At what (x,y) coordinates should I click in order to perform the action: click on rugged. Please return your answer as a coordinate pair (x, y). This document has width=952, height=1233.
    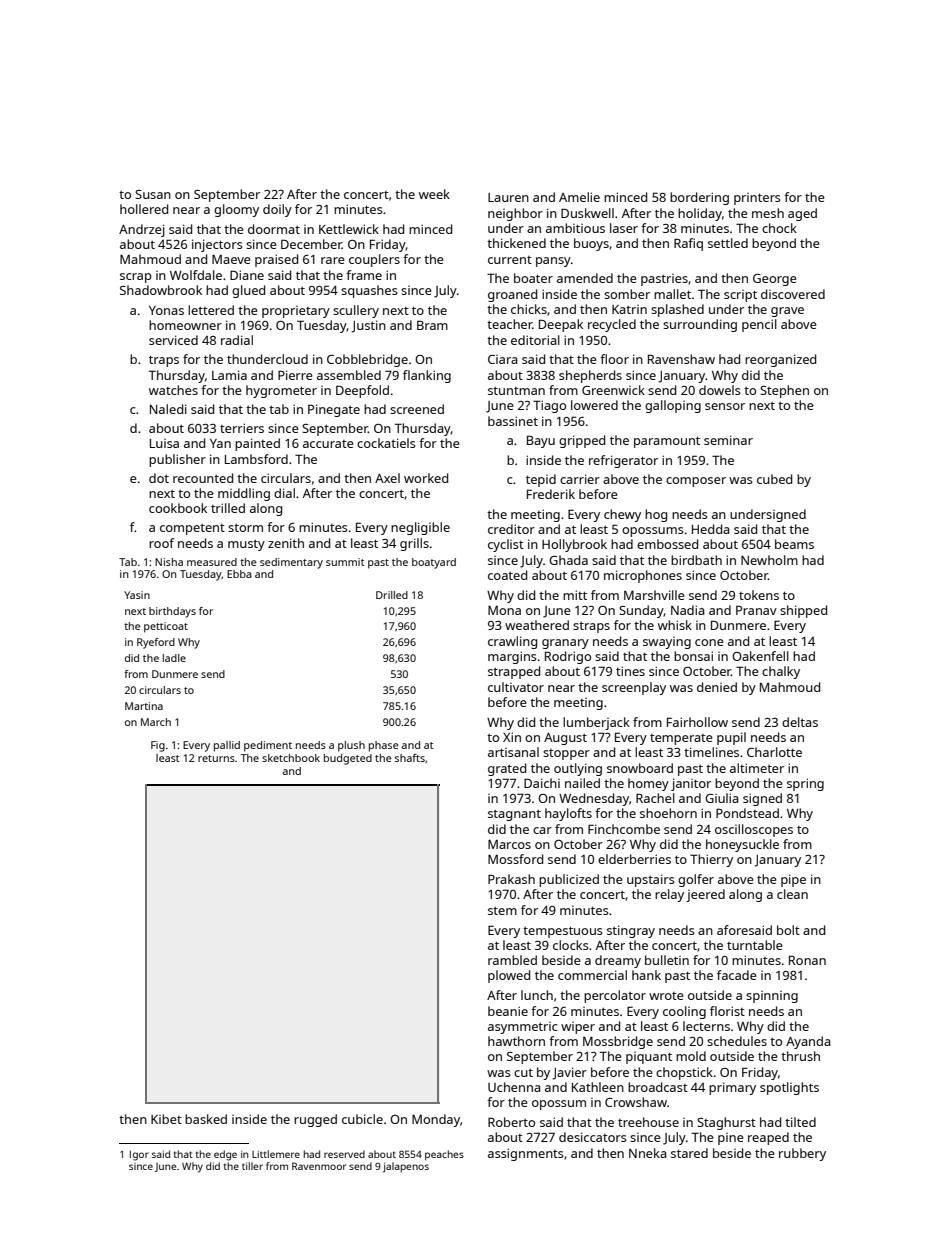
    Looking at the image, I should click on (315, 1120).
